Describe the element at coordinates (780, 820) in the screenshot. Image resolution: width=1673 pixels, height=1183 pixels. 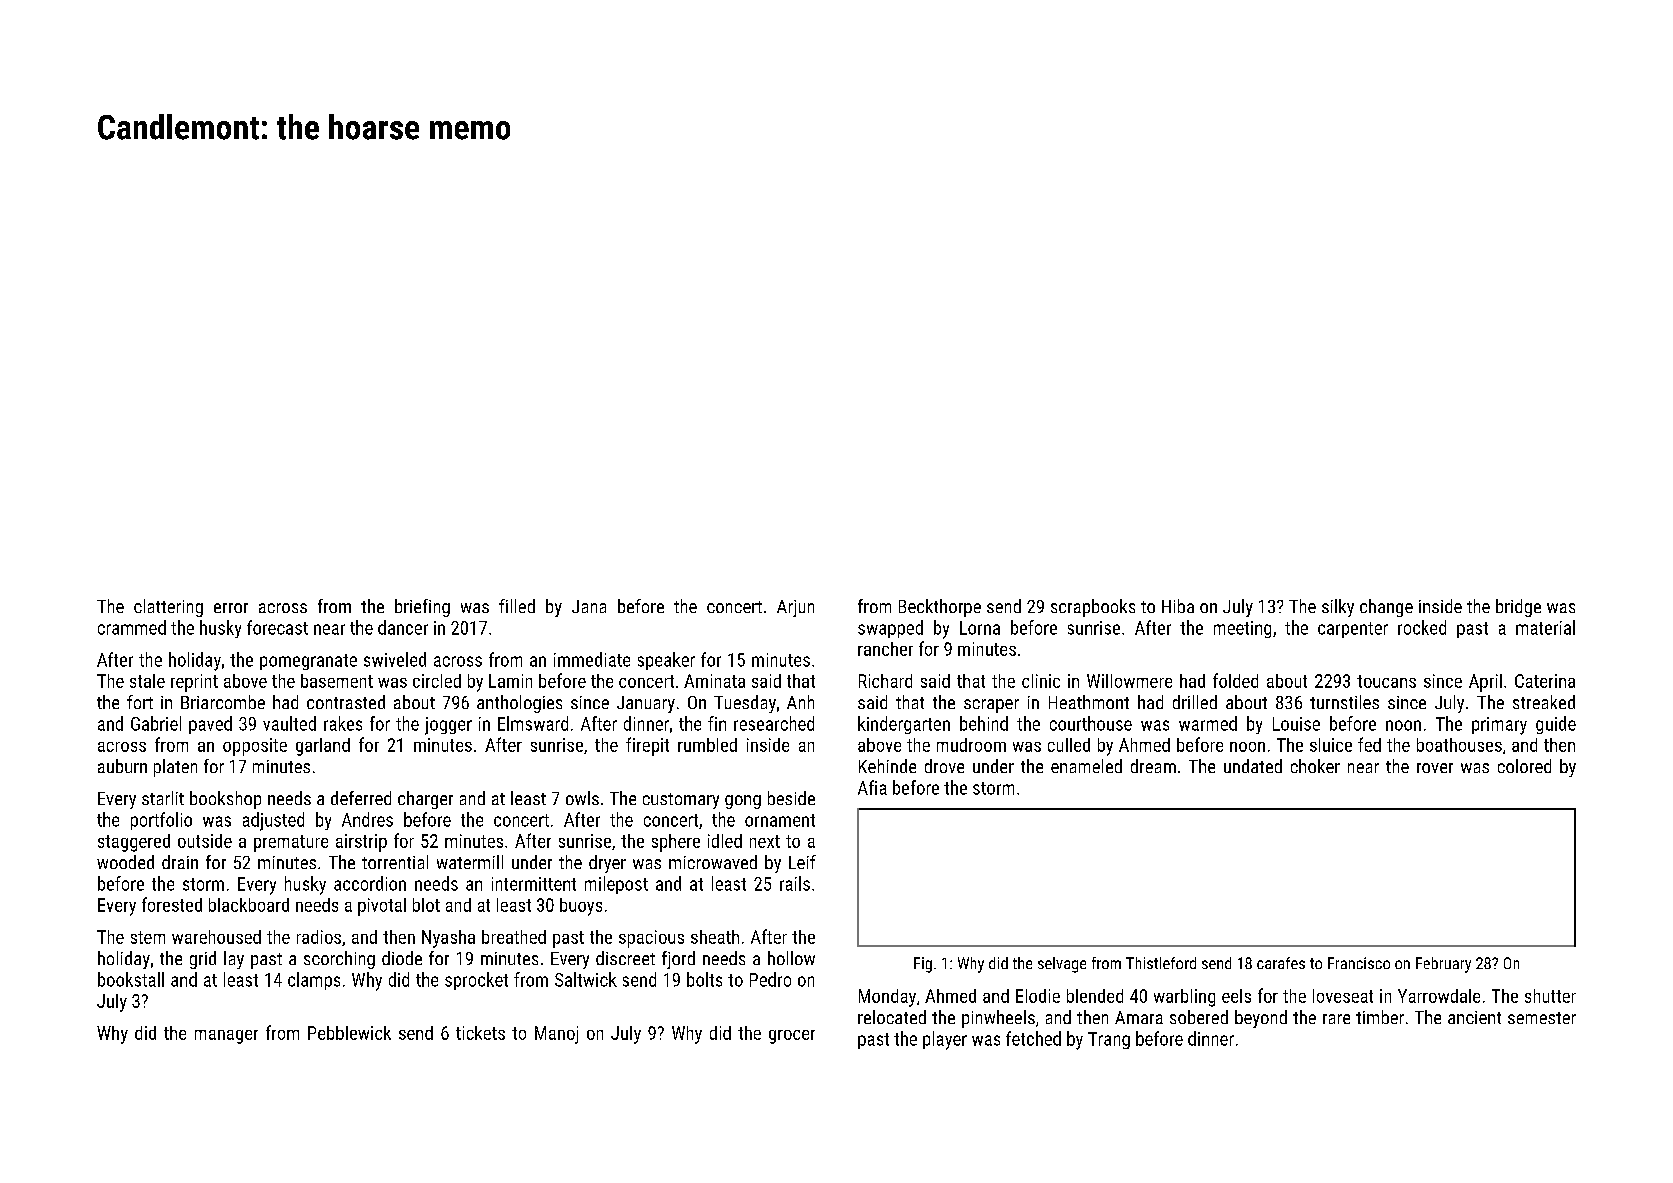
I see `ornament` at that location.
